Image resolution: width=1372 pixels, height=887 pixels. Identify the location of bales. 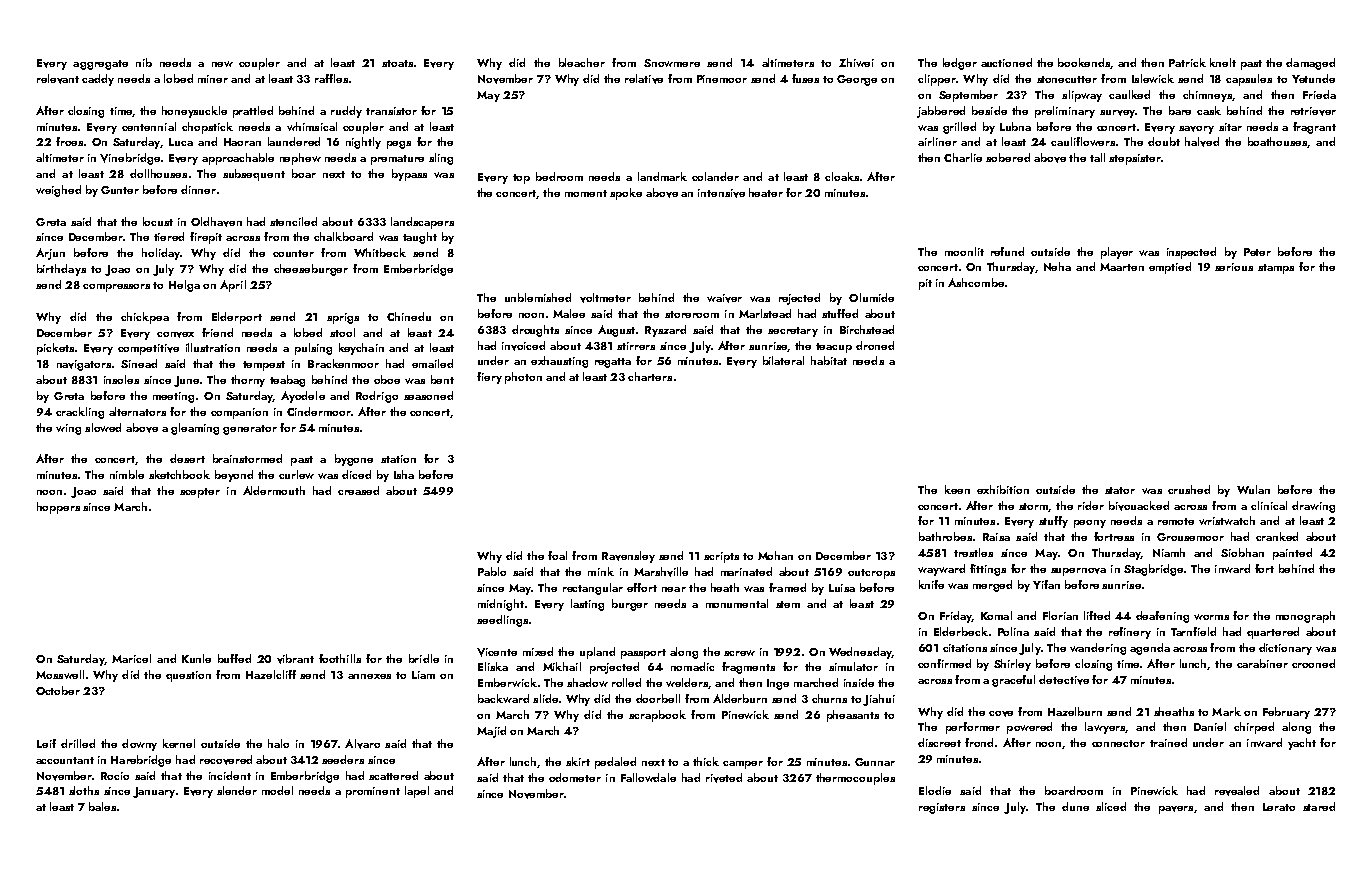
(102, 806).
